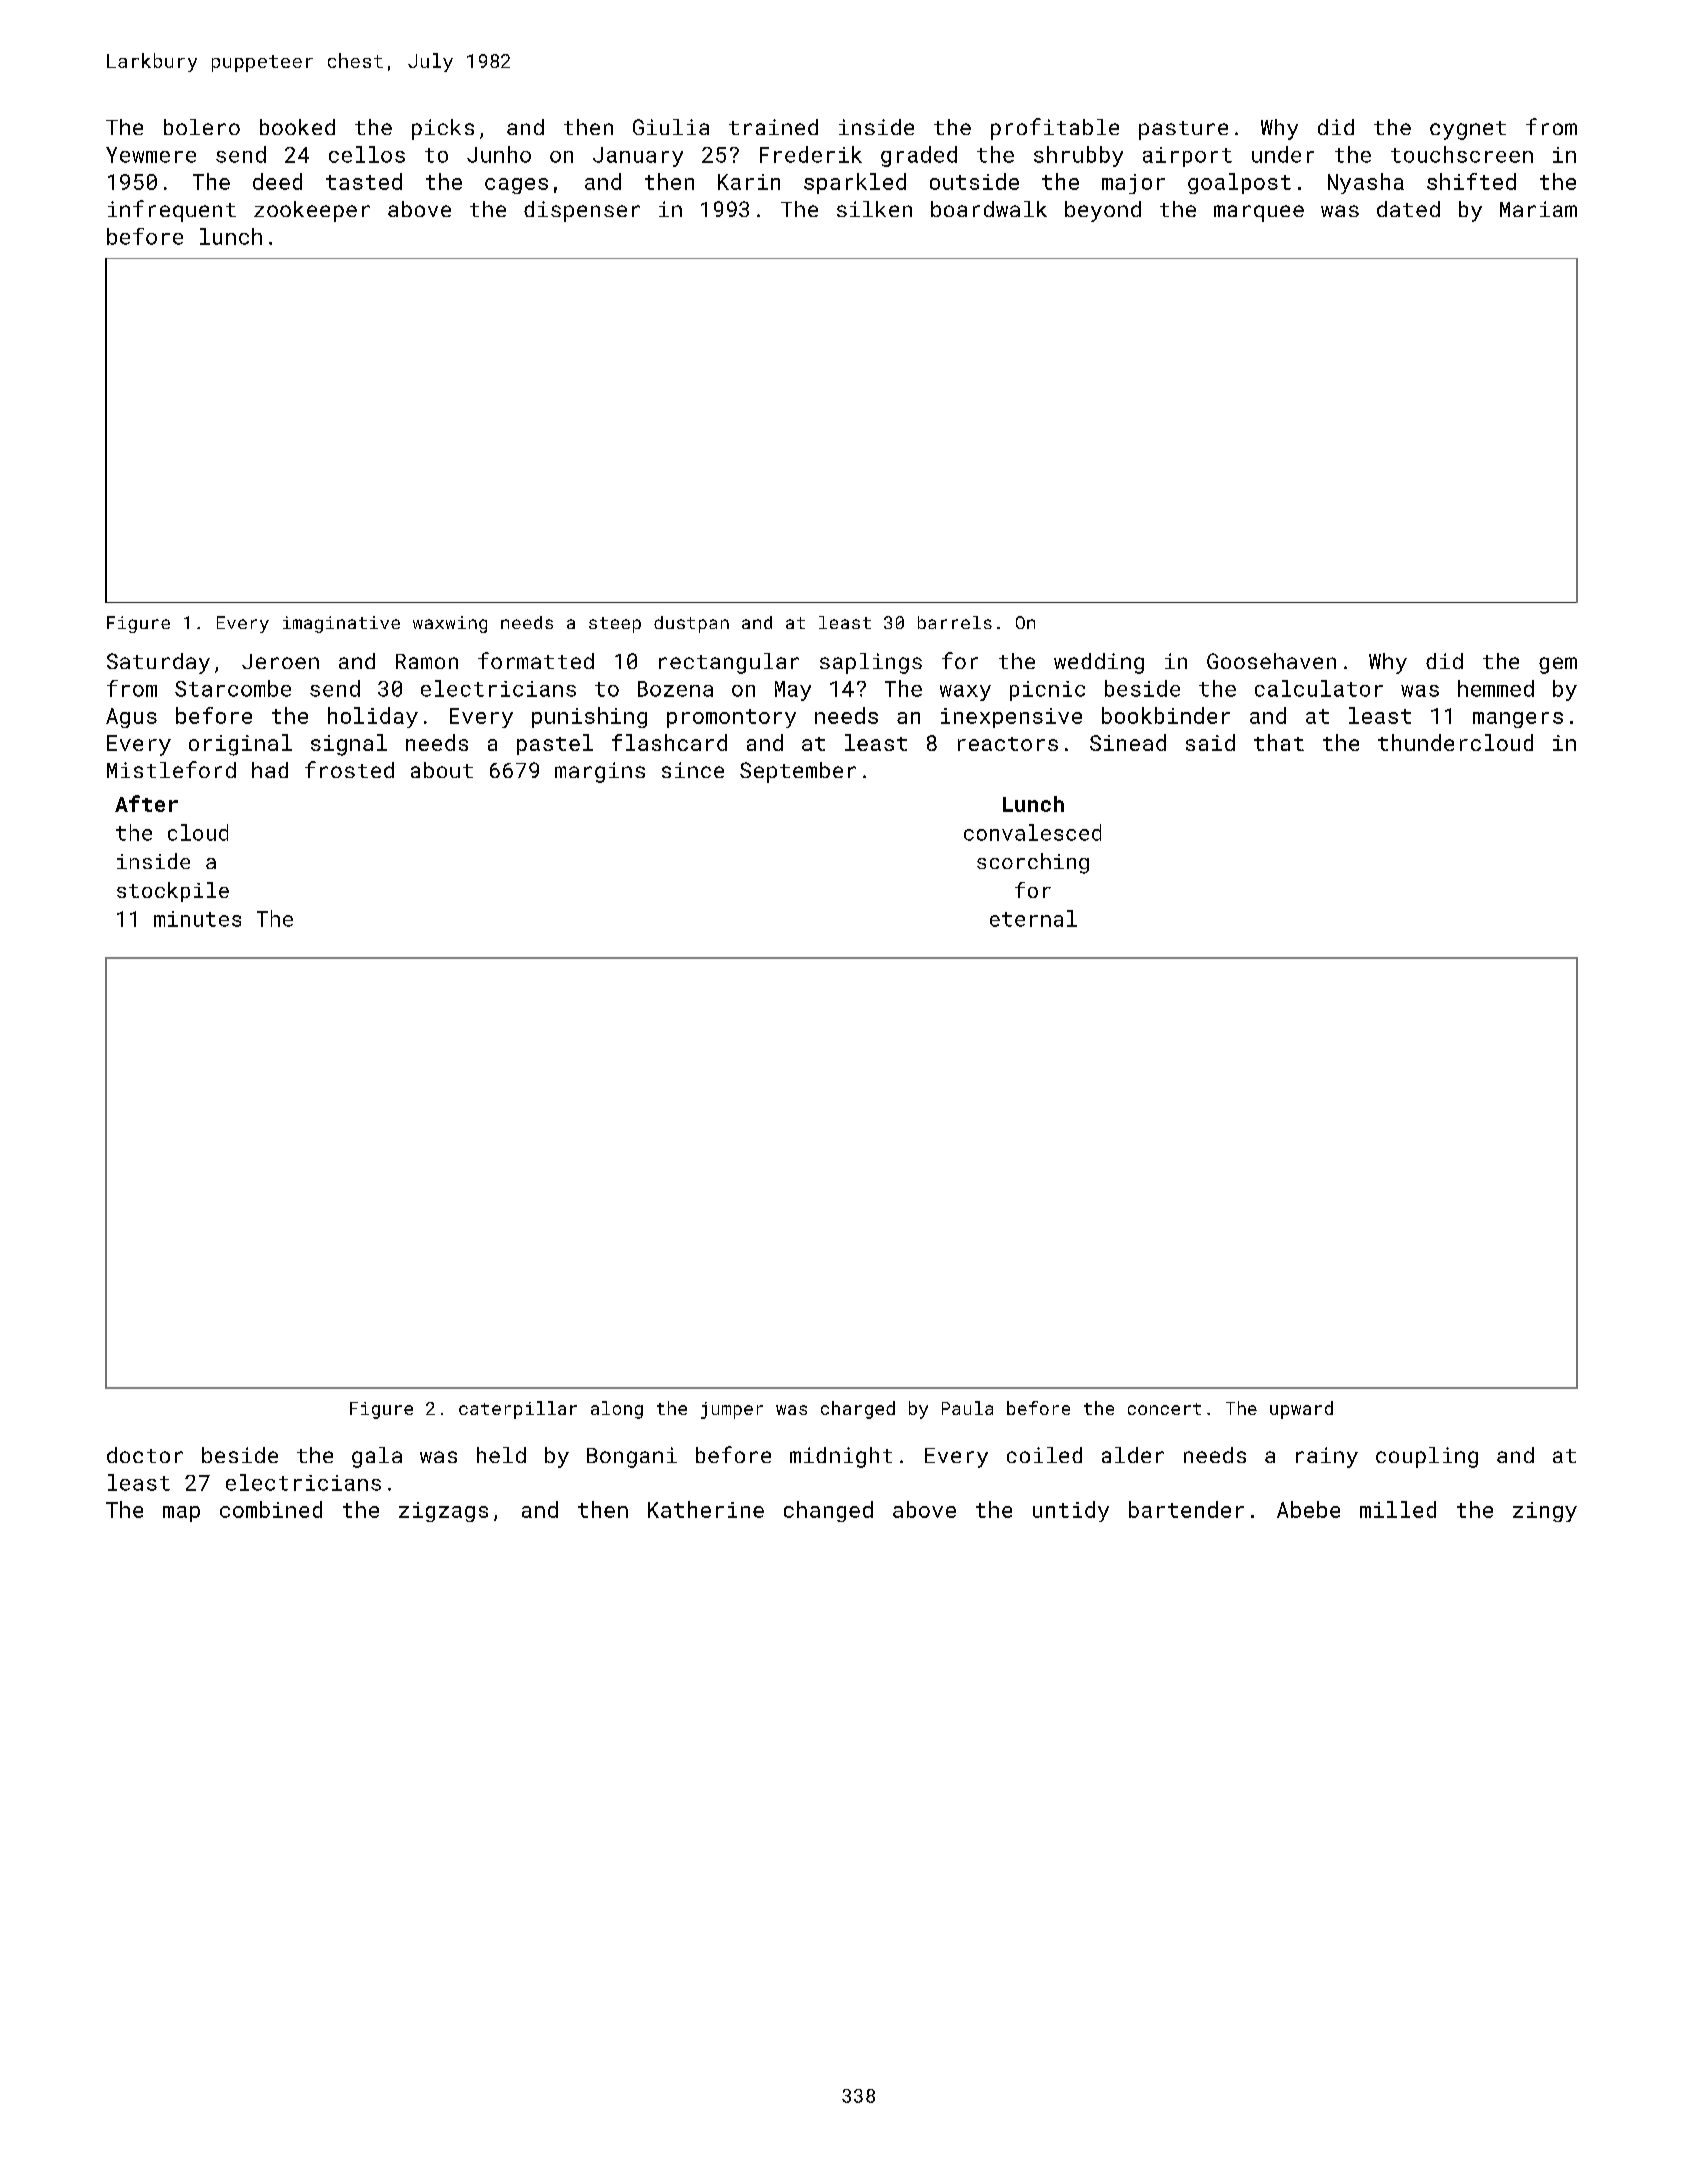  What do you see at coordinates (989, 209) in the page?
I see `boardwalk` at bounding box center [989, 209].
